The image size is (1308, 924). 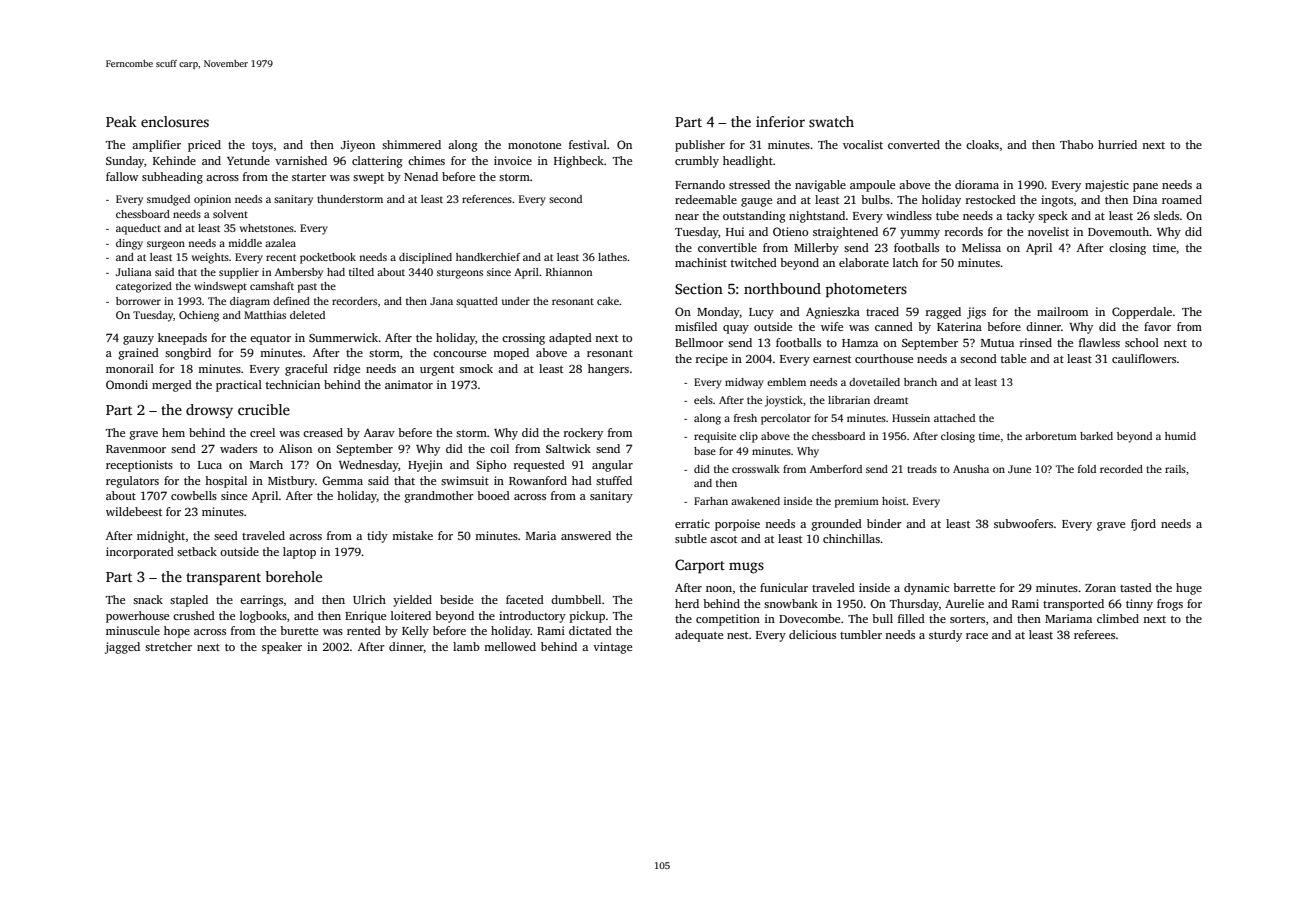 What do you see at coordinates (780, 121) in the screenshot?
I see `inferior` at bounding box center [780, 121].
